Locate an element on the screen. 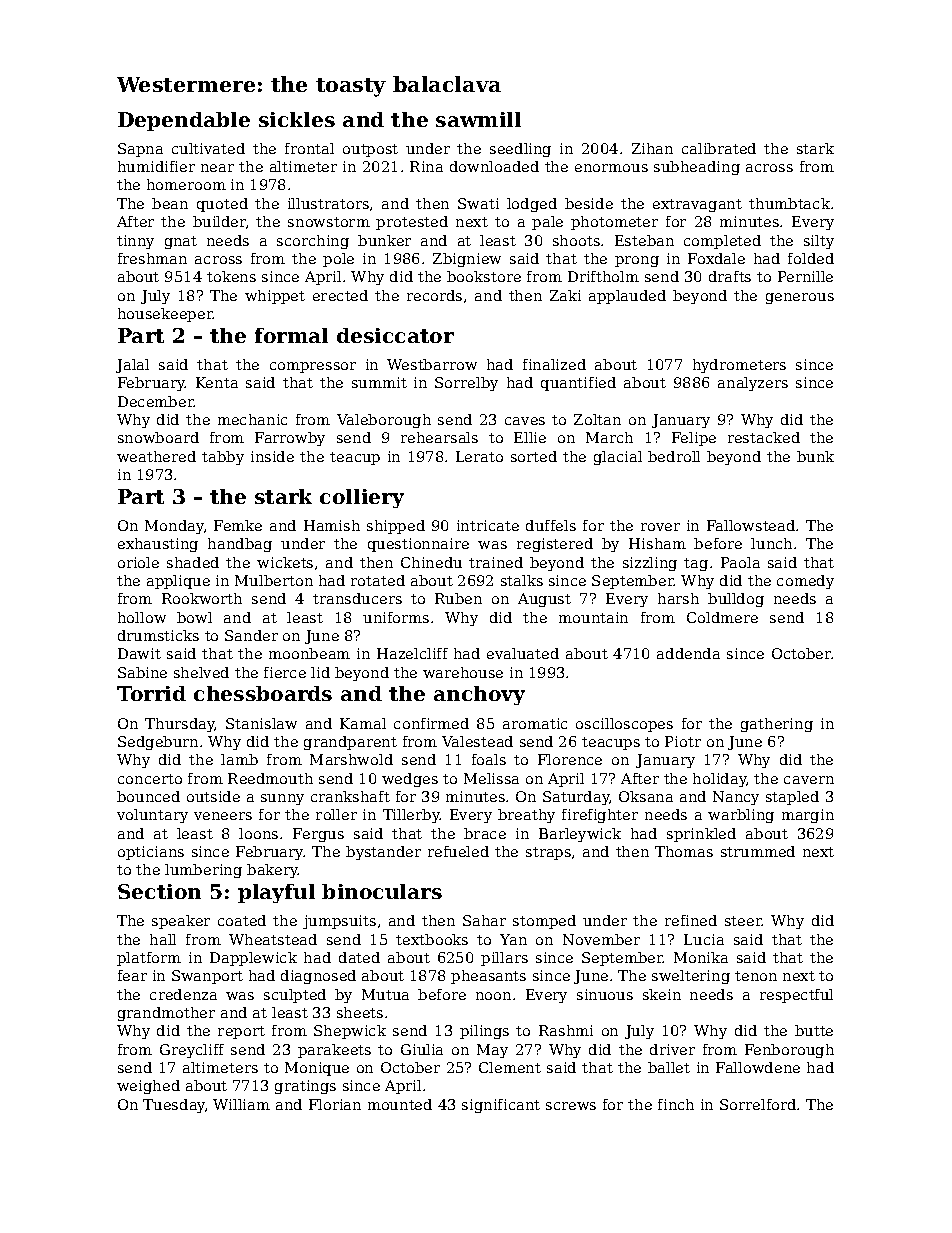 The width and height of the screenshot is (952, 1233). beside is located at coordinates (589, 203).
